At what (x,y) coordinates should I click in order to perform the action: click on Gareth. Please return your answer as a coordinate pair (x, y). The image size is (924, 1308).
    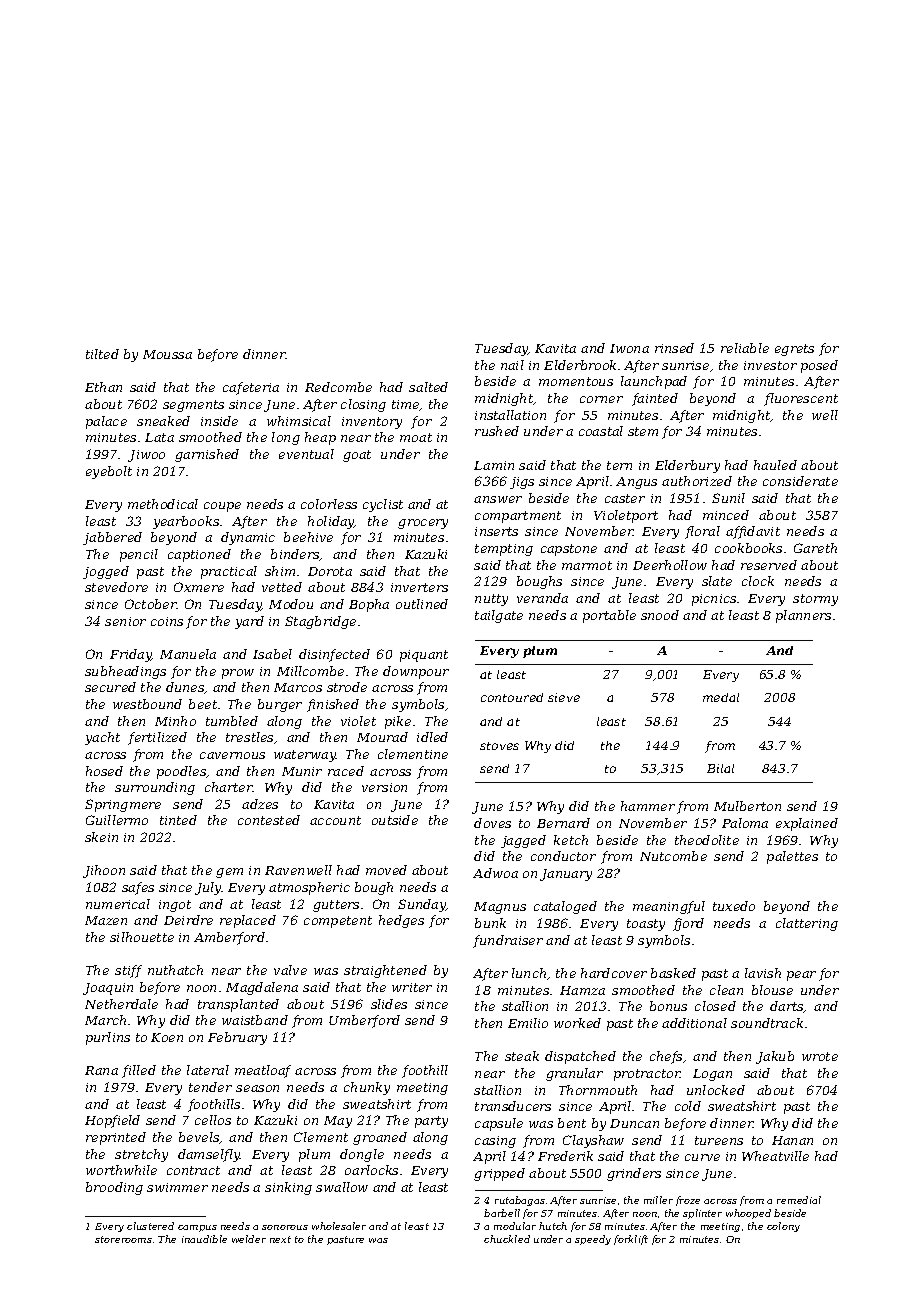
    Looking at the image, I should click on (815, 548).
